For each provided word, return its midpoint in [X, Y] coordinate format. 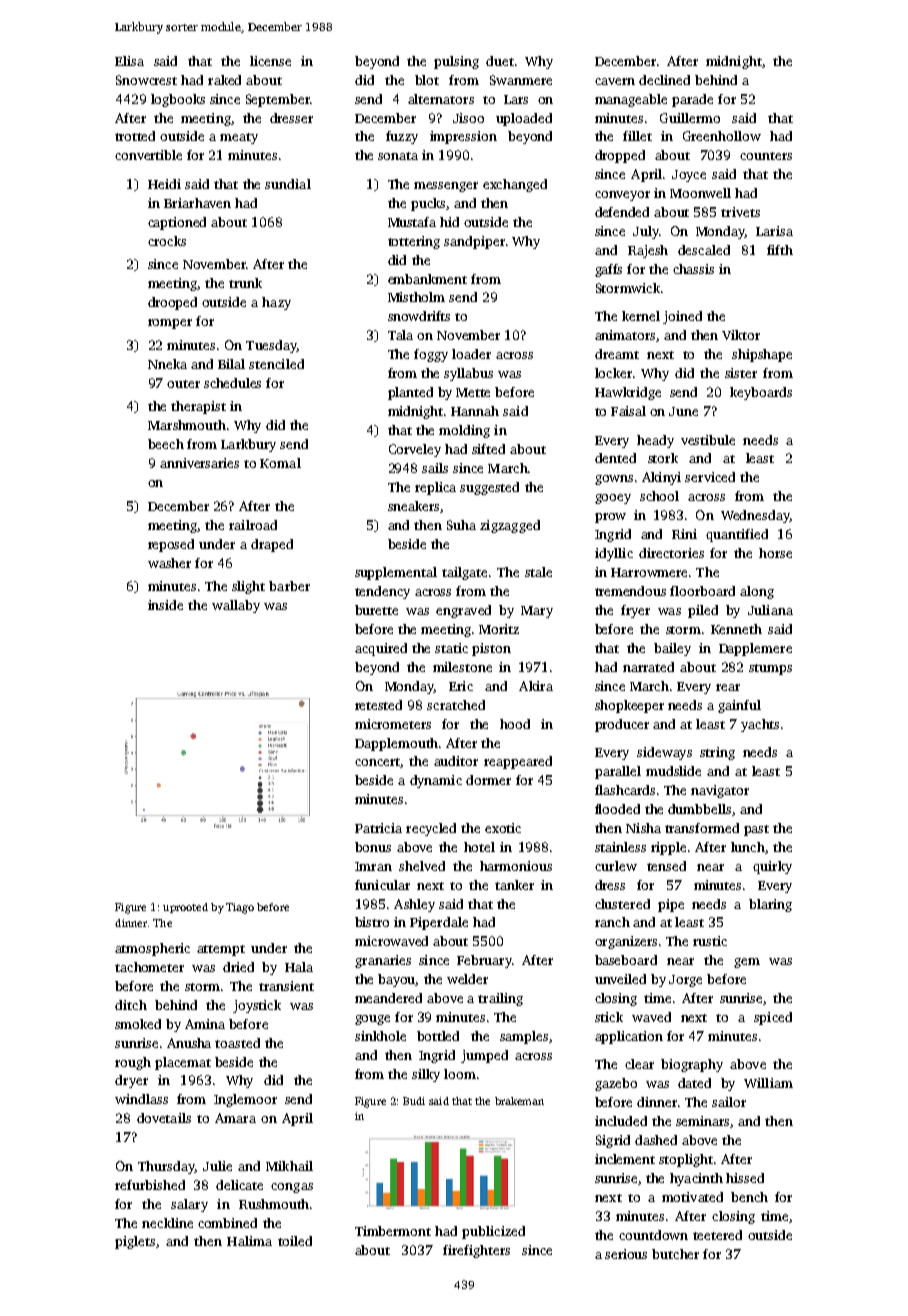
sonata [398, 156]
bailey [672, 649]
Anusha [189, 1043]
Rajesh [648, 251]
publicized [493, 1232]
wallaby [236, 606]
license [270, 61]
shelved [422, 866]
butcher [675, 1254]
